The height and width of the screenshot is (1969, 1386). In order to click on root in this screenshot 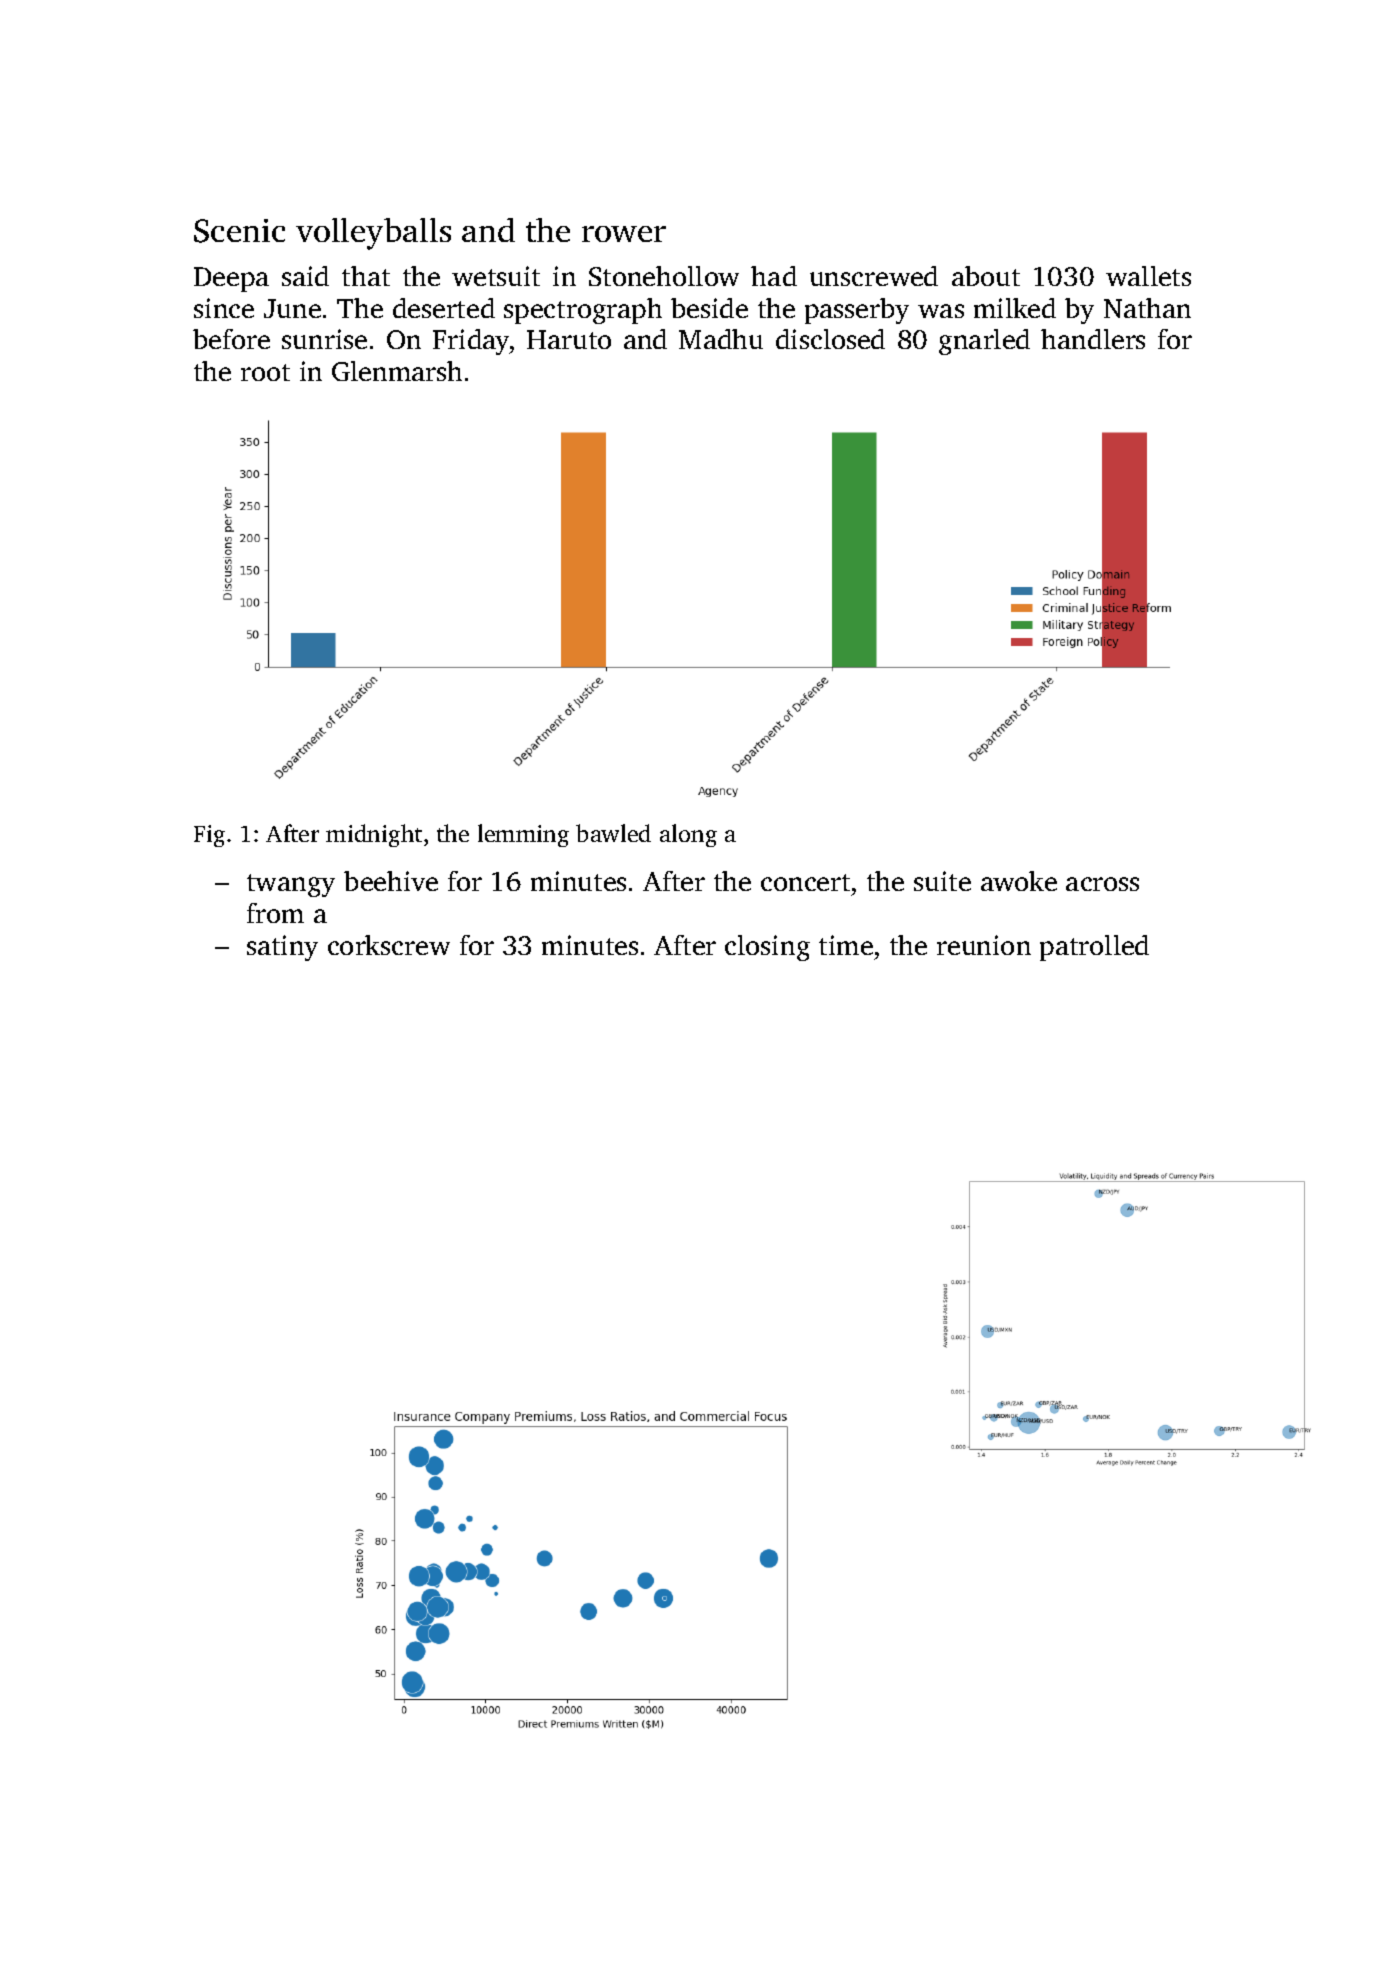, I will do `click(265, 372)`.
